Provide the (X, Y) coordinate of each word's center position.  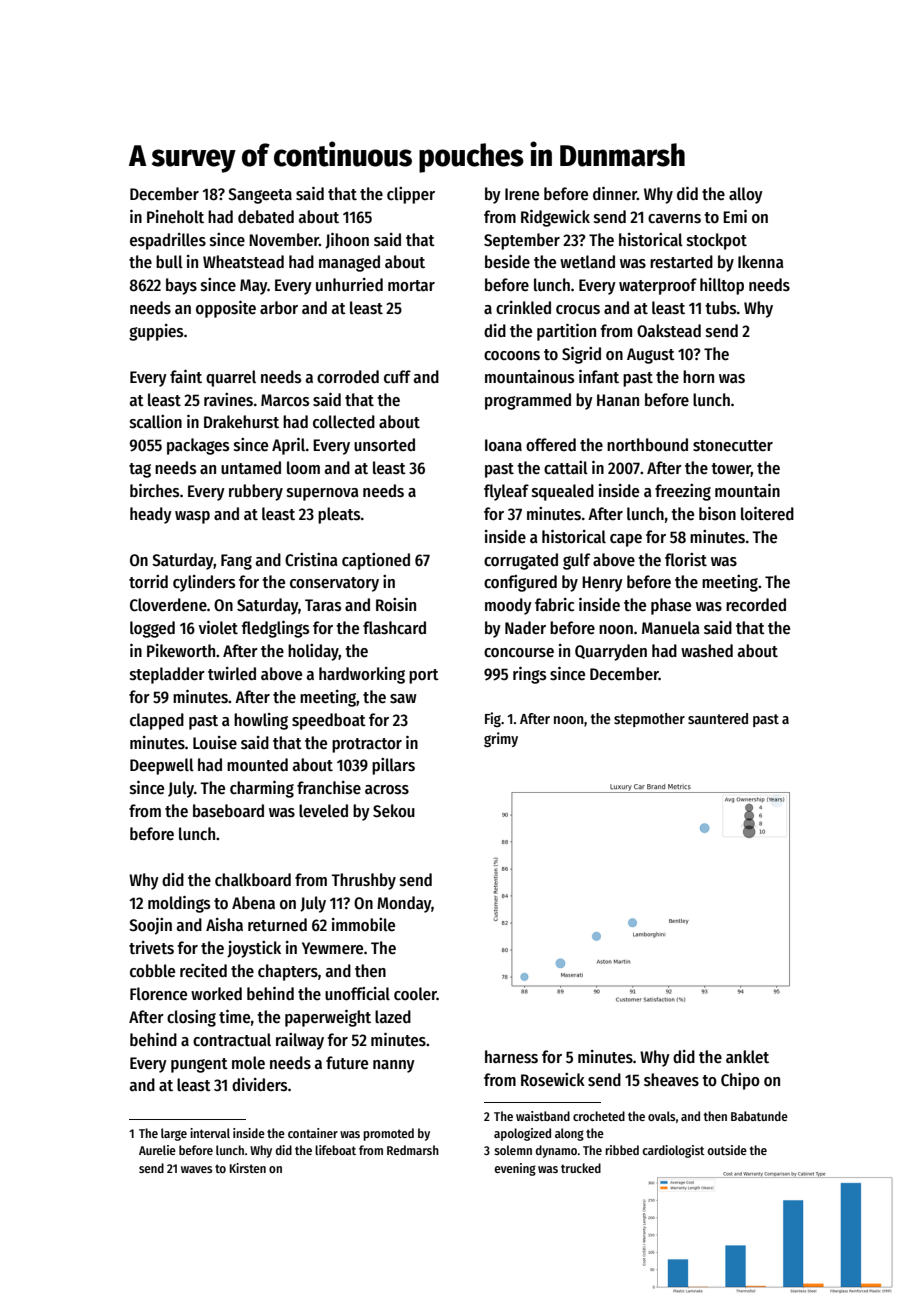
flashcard (394, 628)
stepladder (167, 675)
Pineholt (175, 217)
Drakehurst (241, 422)
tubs (721, 308)
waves (196, 1169)
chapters (288, 972)
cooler (415, 994)
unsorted (384, 445)
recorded (756, 605)
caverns (674, 219)
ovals (662, 1116)
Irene (522, 194)
